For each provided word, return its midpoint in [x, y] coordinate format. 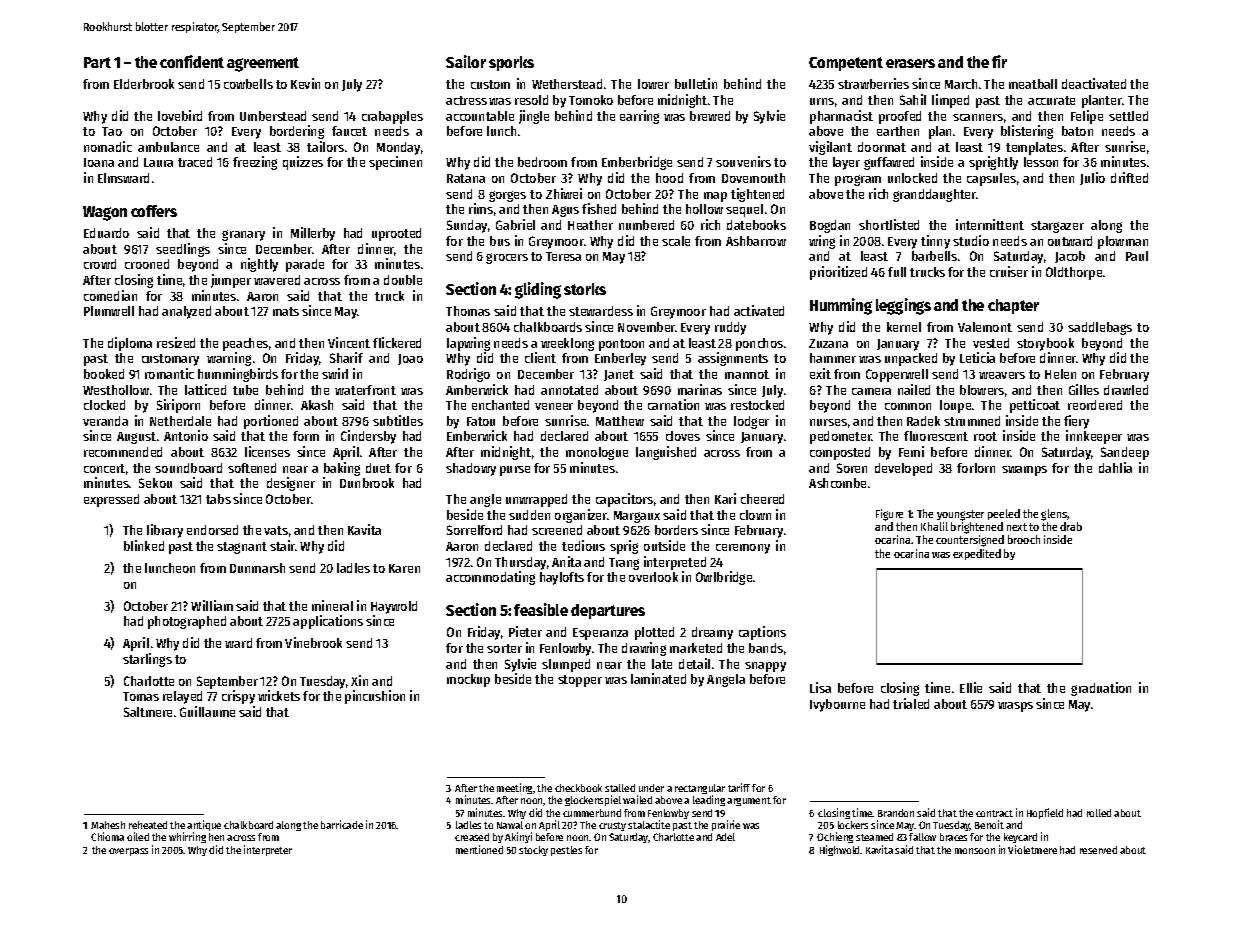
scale [676, 241]
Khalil [934, 526]
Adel [725, 837]
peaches [245, 344]
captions [762, 633]
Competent [846, 64]
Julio [1092, 178]
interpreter [268, 850]
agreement [263, 64]
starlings [147, 660]
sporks [511, 63]
